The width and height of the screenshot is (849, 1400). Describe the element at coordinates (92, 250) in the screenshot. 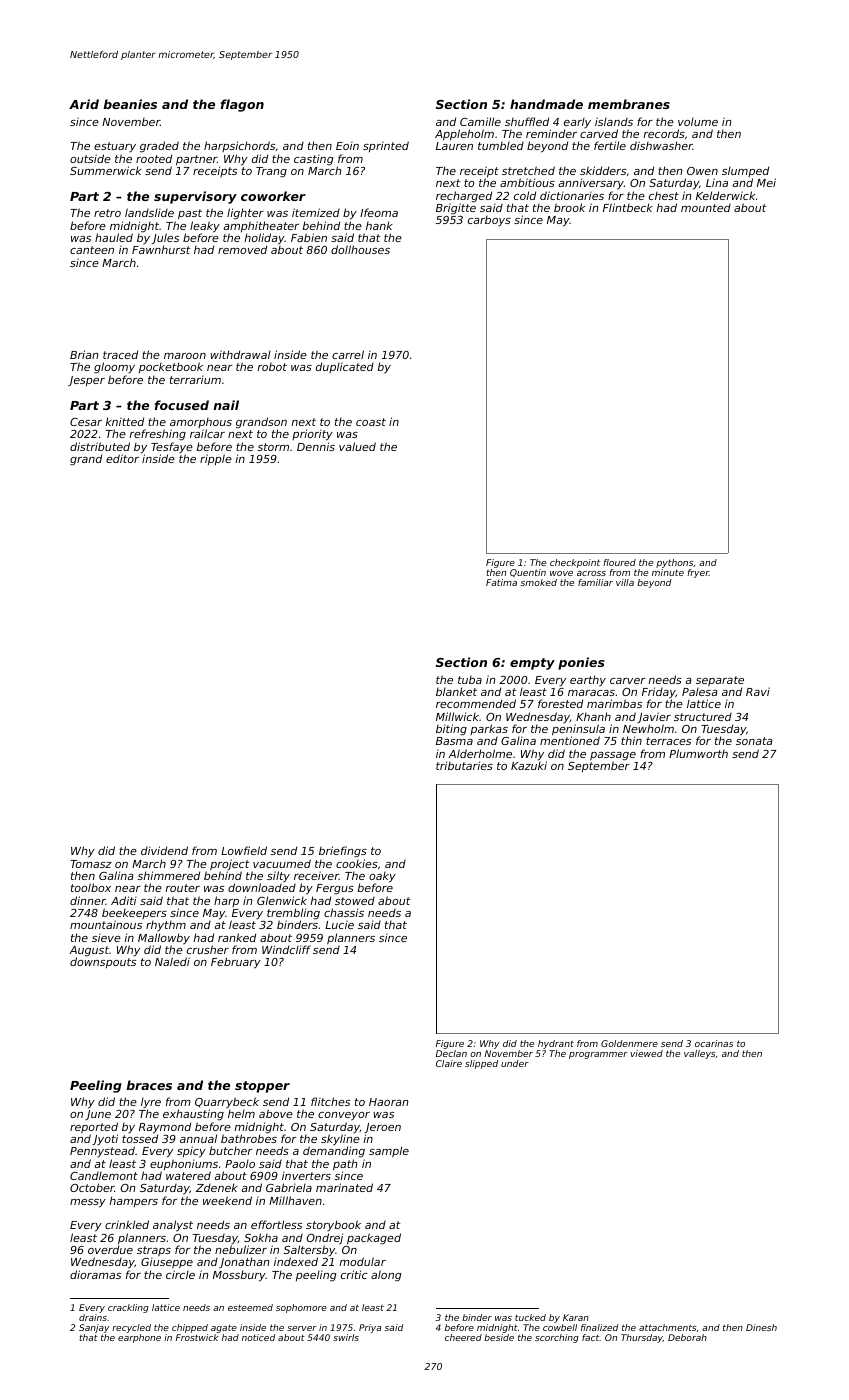

I see `canteen` at that location.
